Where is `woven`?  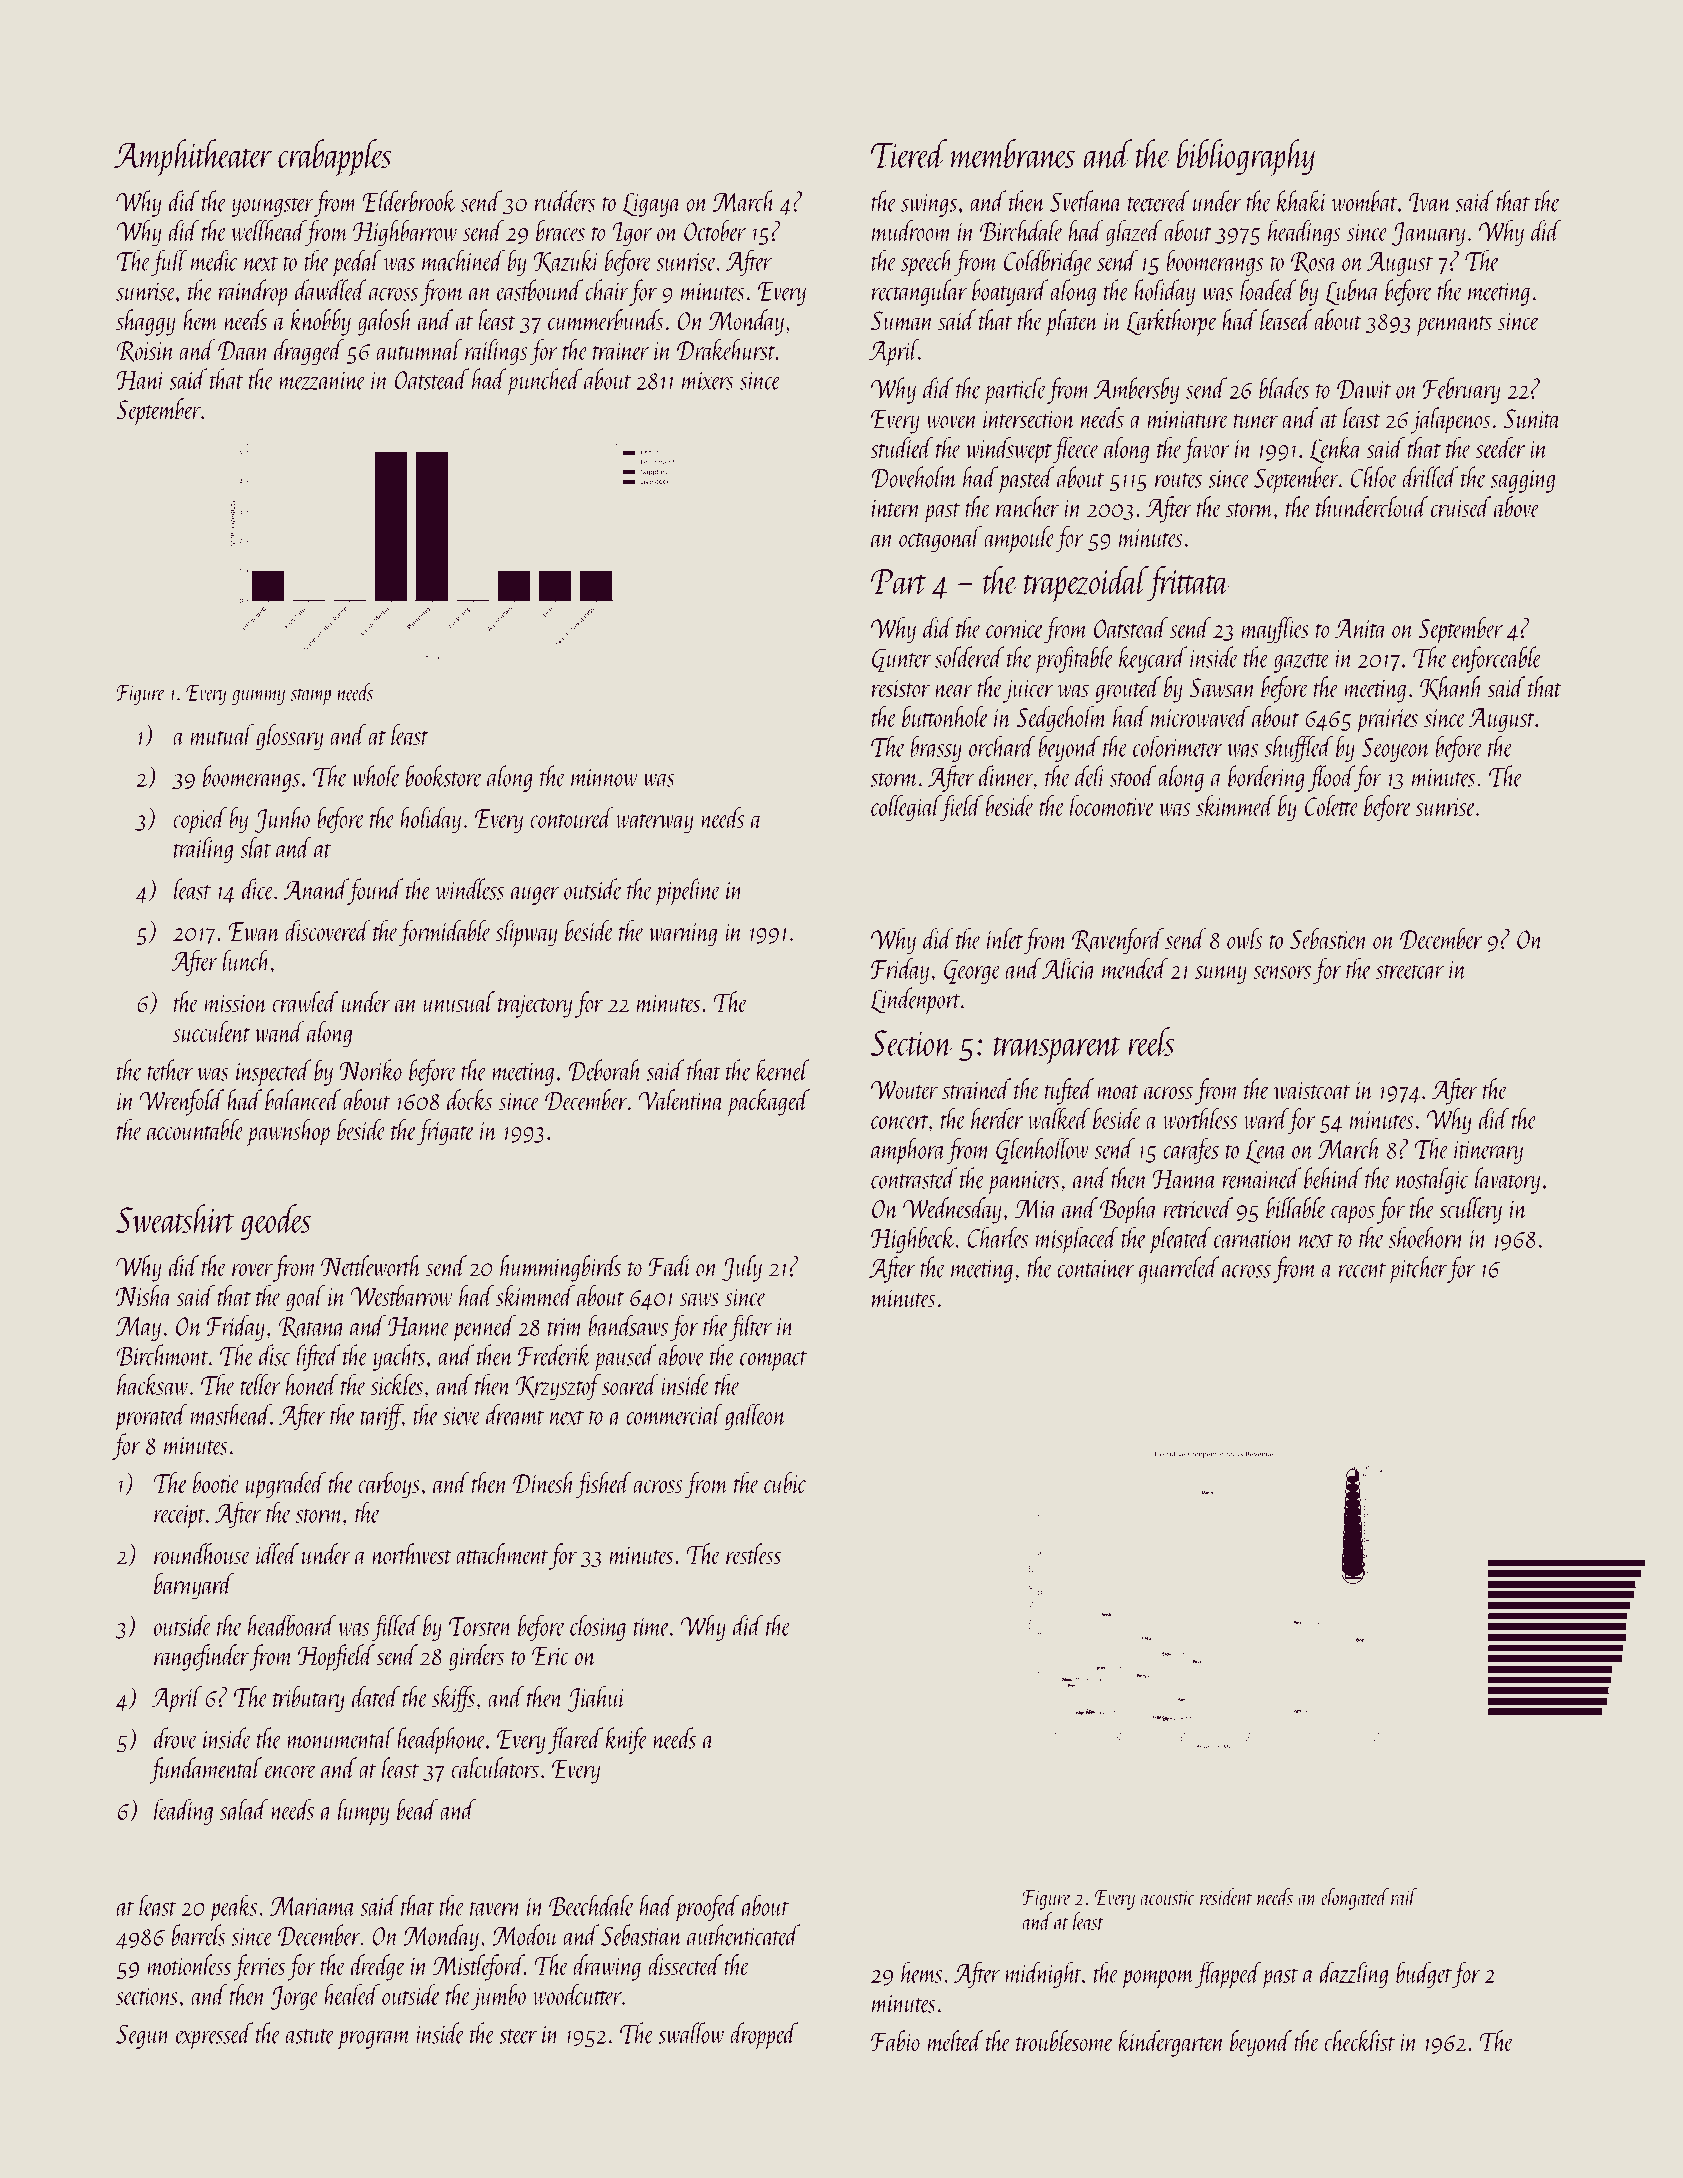
woven is located at coordinates (952, 422).
